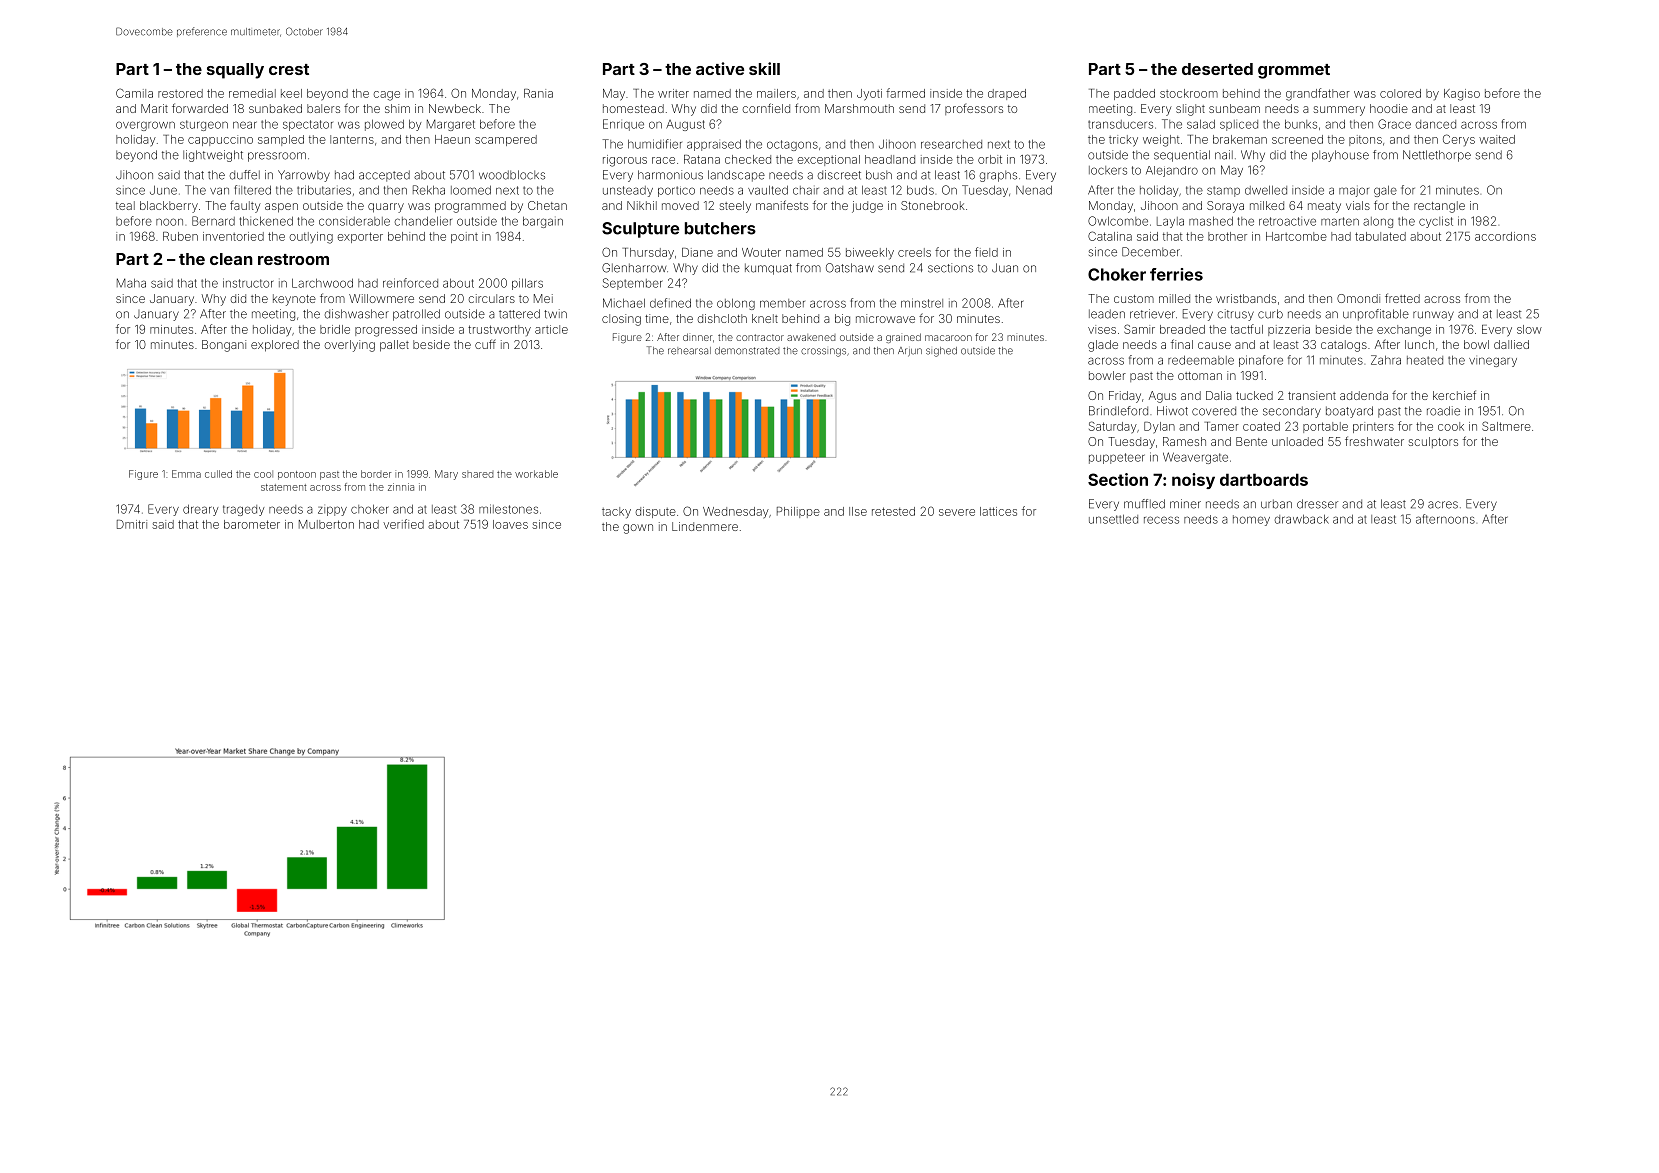 The image size is (1659, 1173). What do you see at coordinates (294, 300) in the screenshot?
I see `keynote` at bounding box center [294, 300].
